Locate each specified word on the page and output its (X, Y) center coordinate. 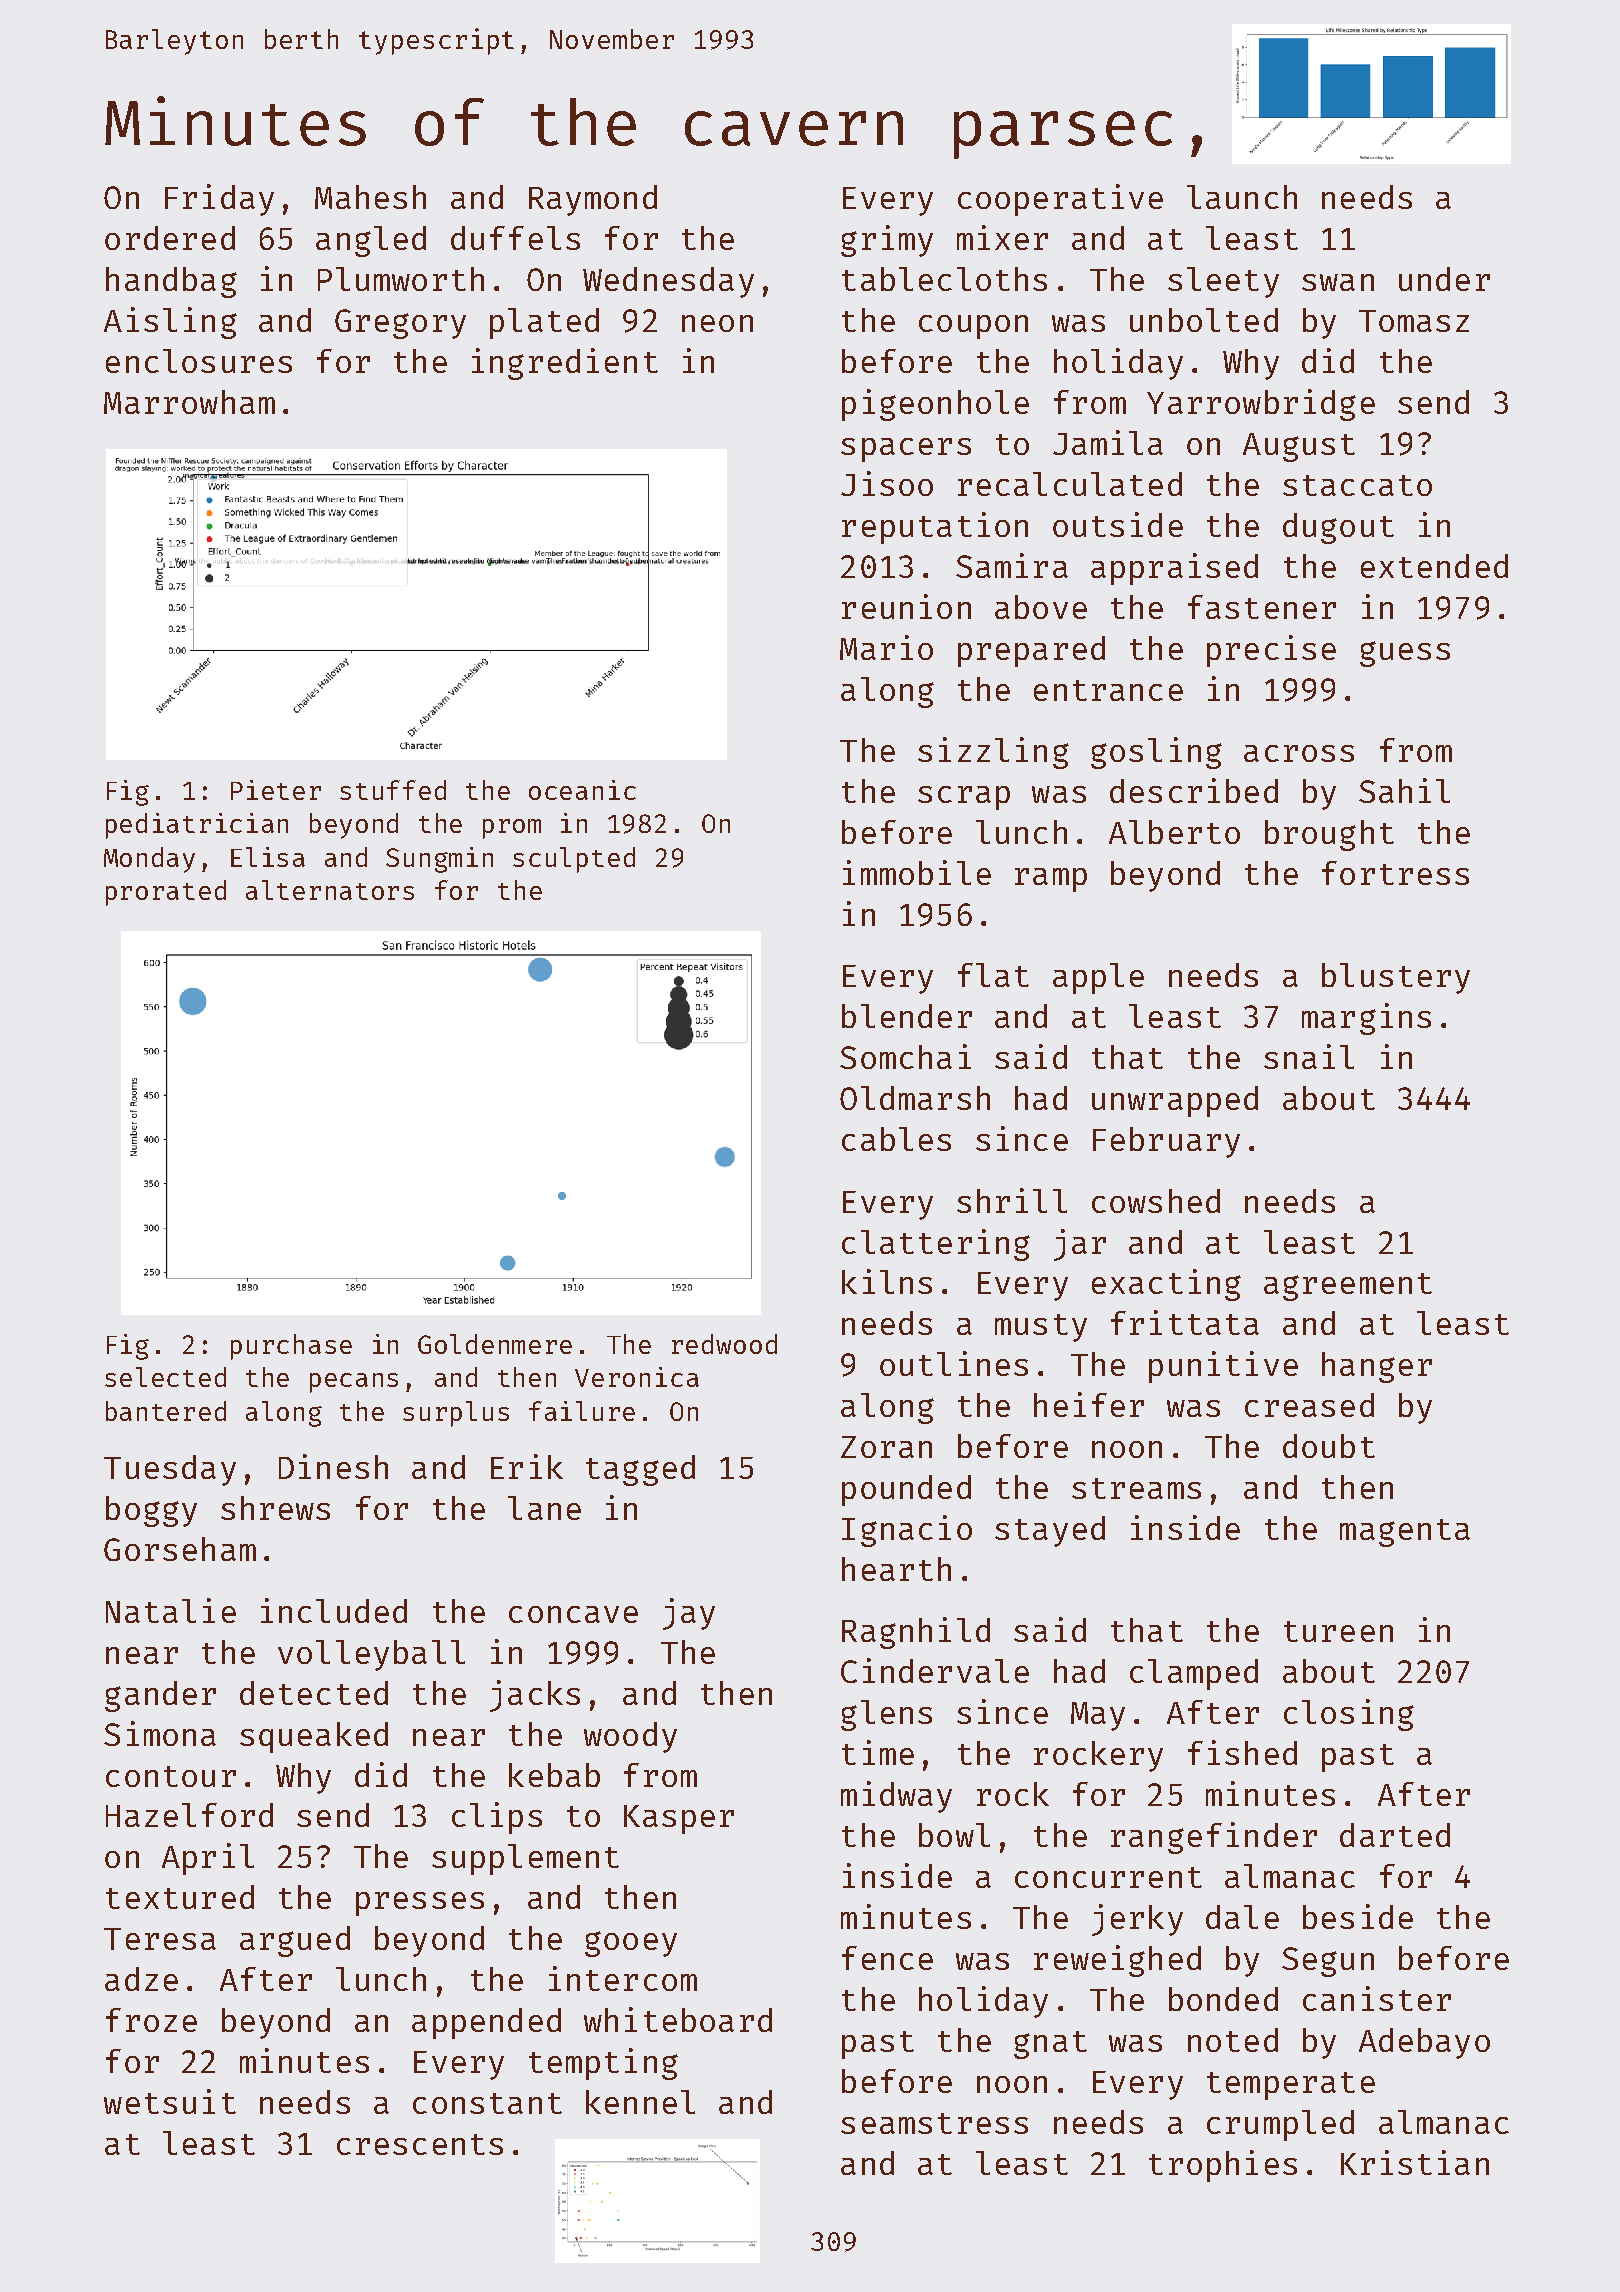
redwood (724, 1344)
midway (896, 1797)
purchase (291, 1347)
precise (1271, 651)
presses (420, 1904)
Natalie (171, 1610)
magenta (1405, 1533)
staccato (1357, 485)
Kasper (679, 1819)
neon (717, 323)
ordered (170, 238)
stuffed (393, 790)
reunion (906, 606)
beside (1358, 1916)
